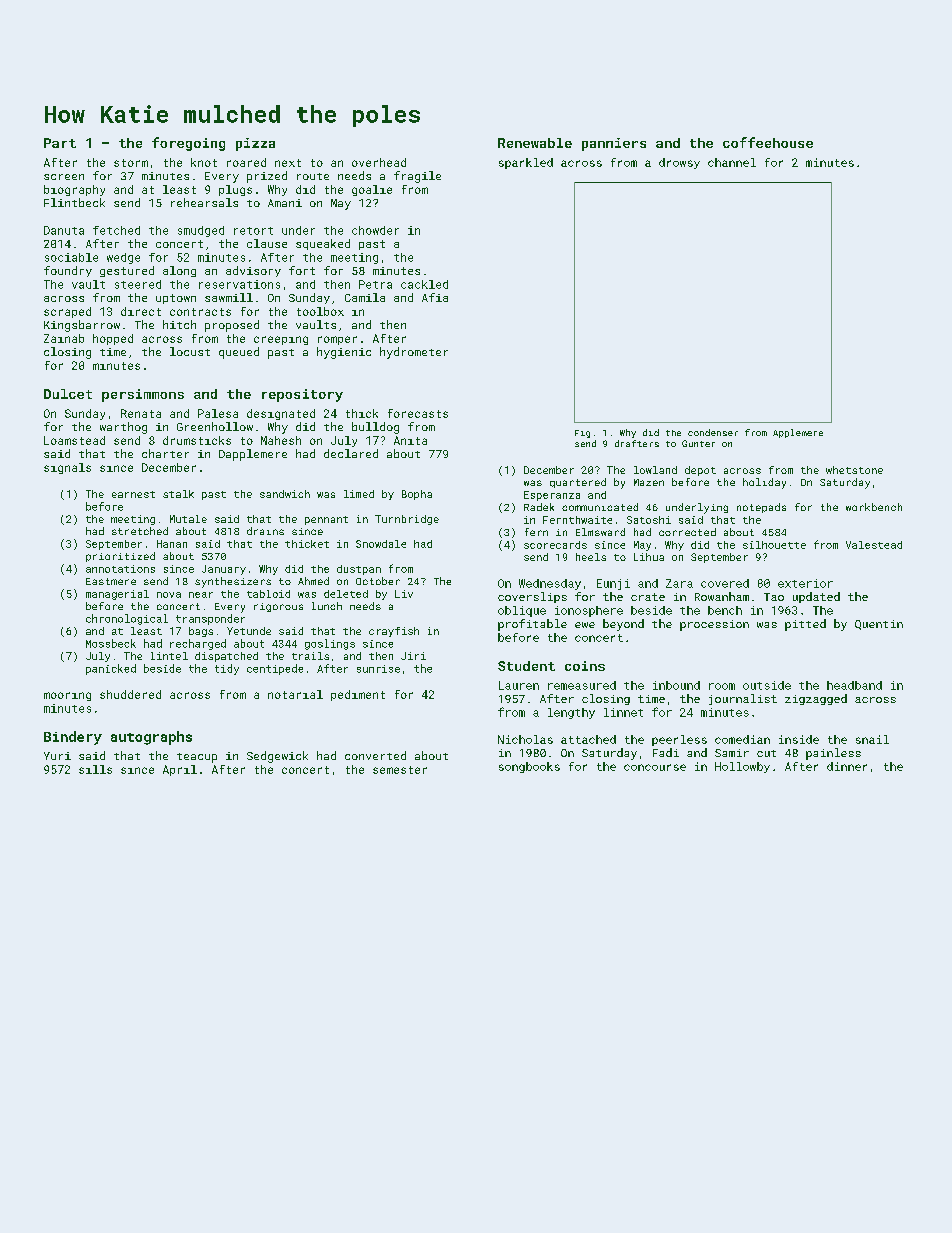  I want to click on Mossbeck, so click(111, 643).
